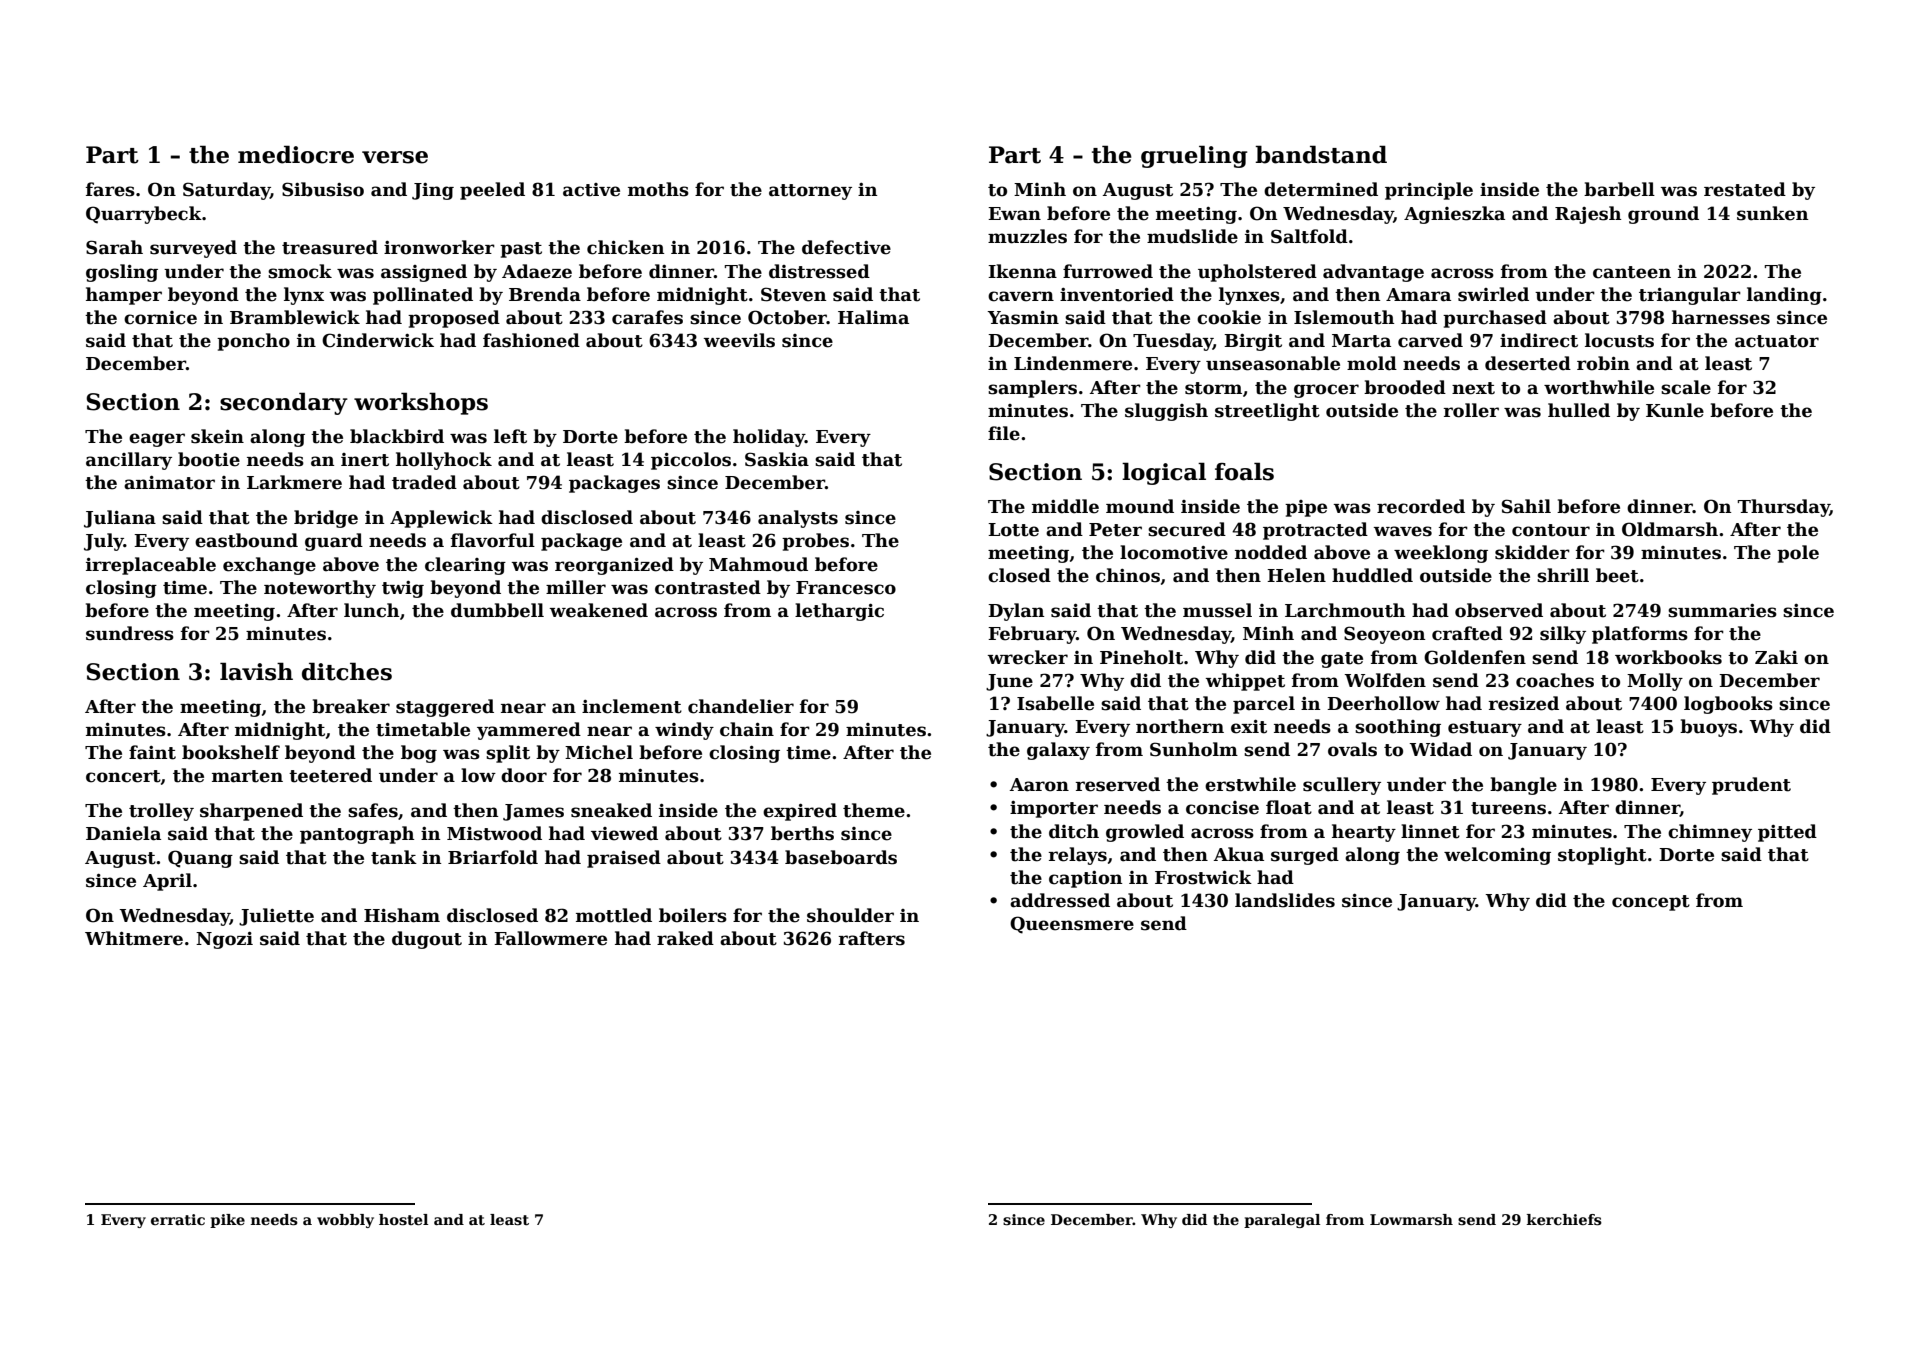  Describe the element at coordinates (1173, 342) in the document. I see `Tuesday` at that location.
